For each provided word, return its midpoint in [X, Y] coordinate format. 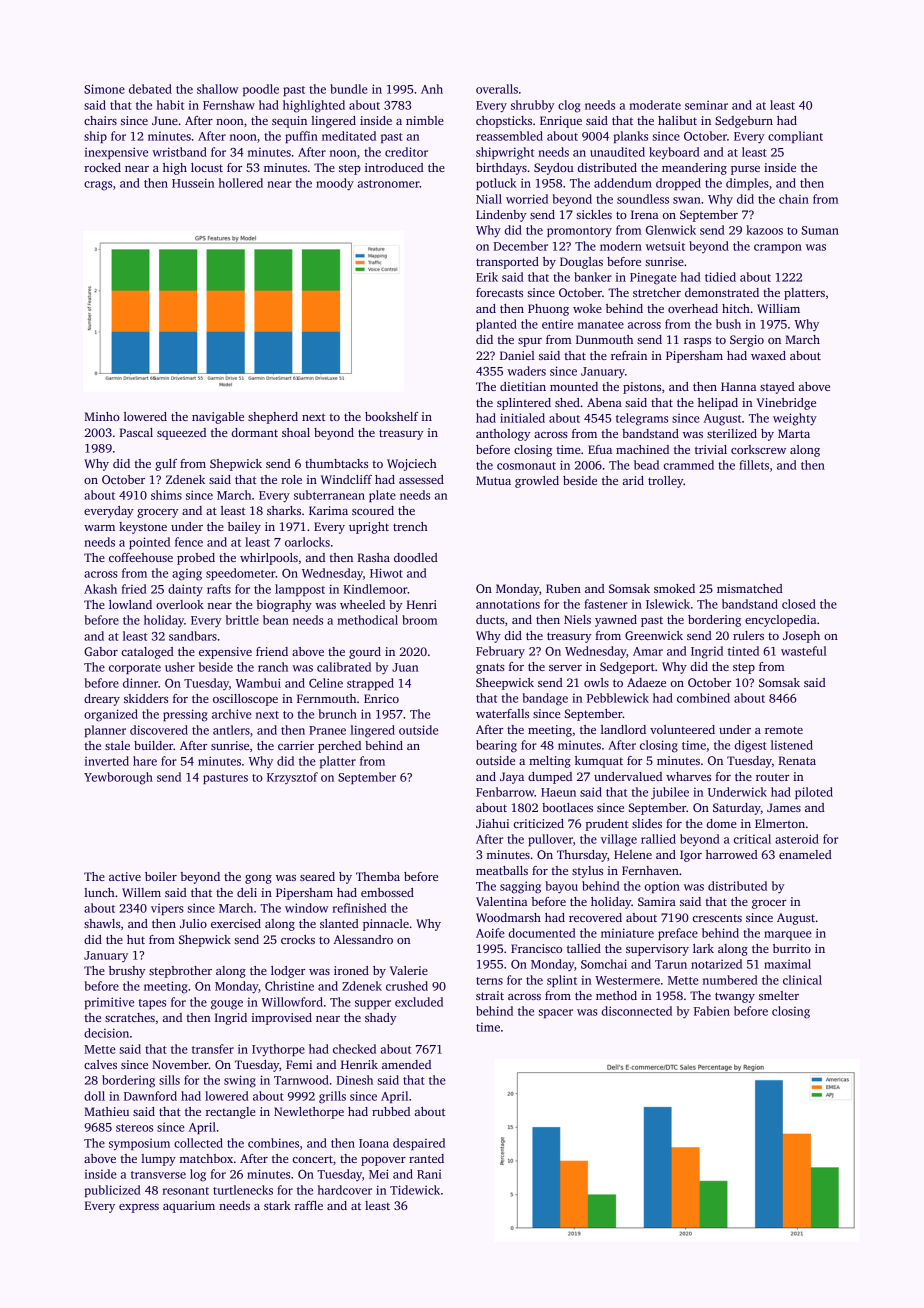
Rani [429, 1174]
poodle [261, 90]
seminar [706, 105]
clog [569, 106]
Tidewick [415, 1190]
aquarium [189, 1207]
